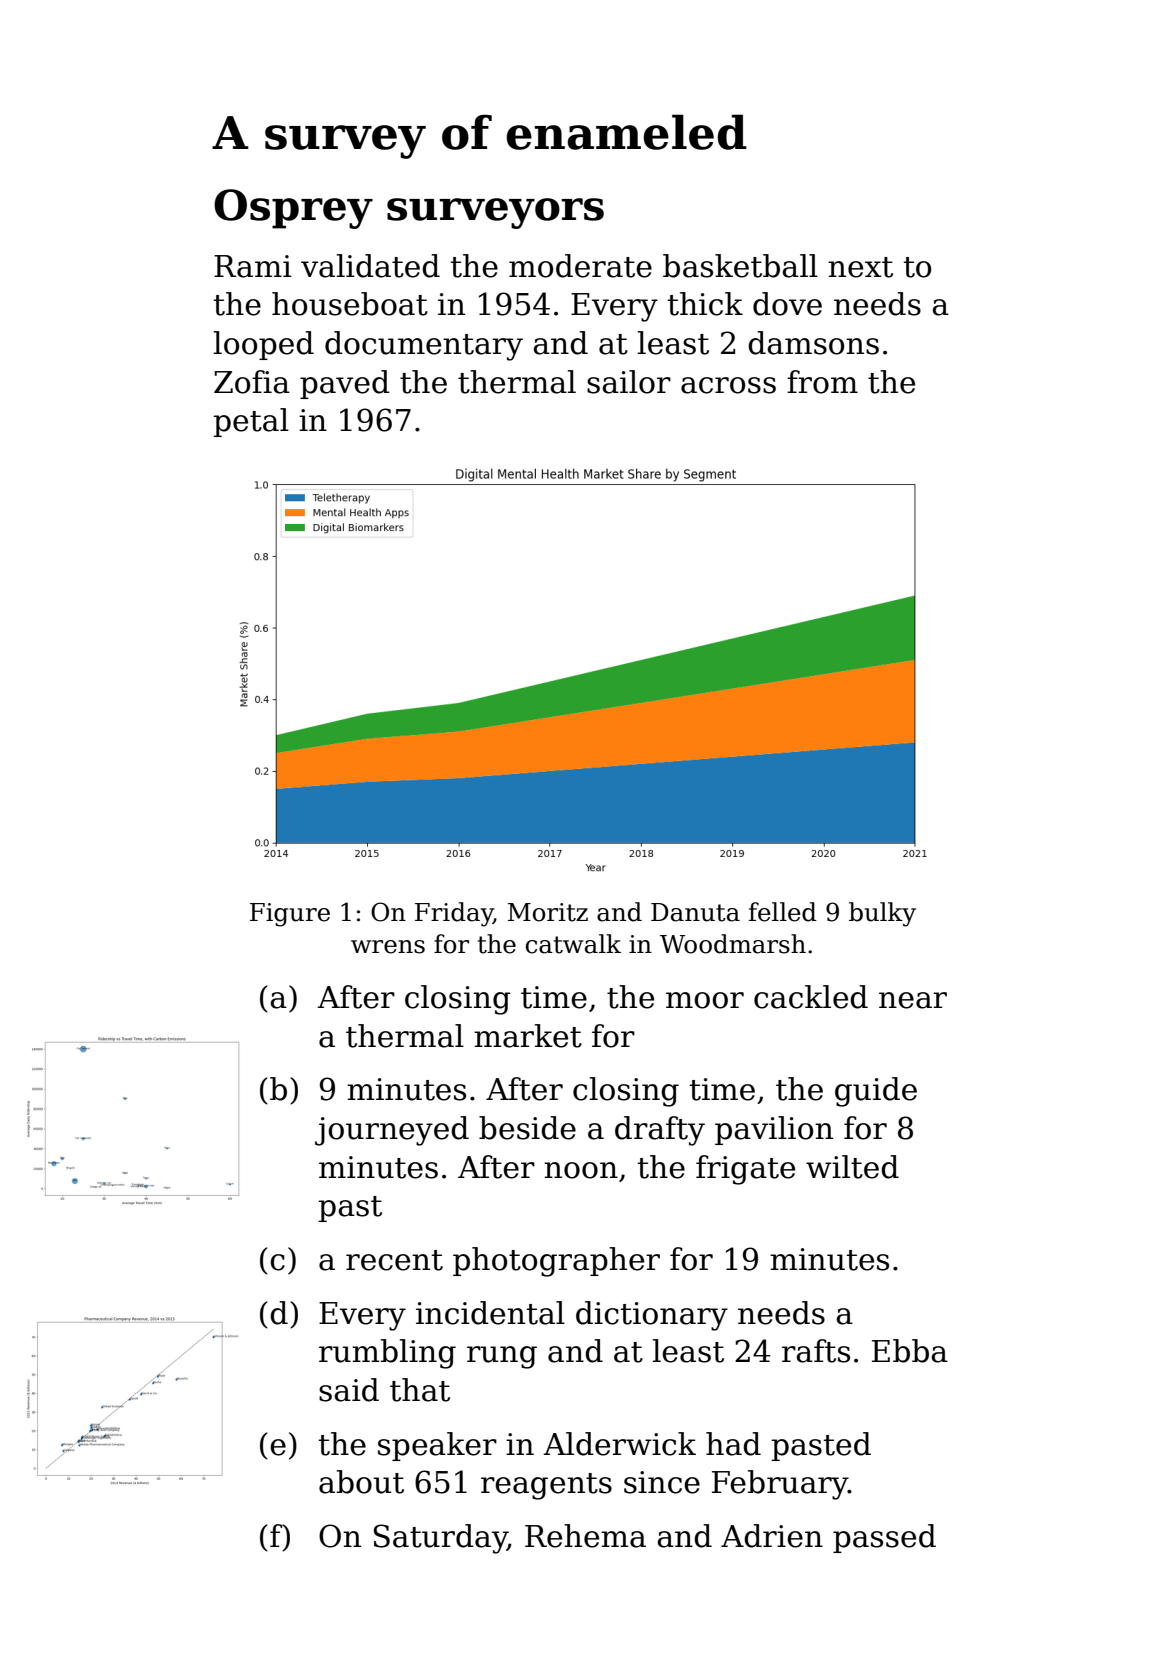  I want to click on felled, so click(783, 912).
